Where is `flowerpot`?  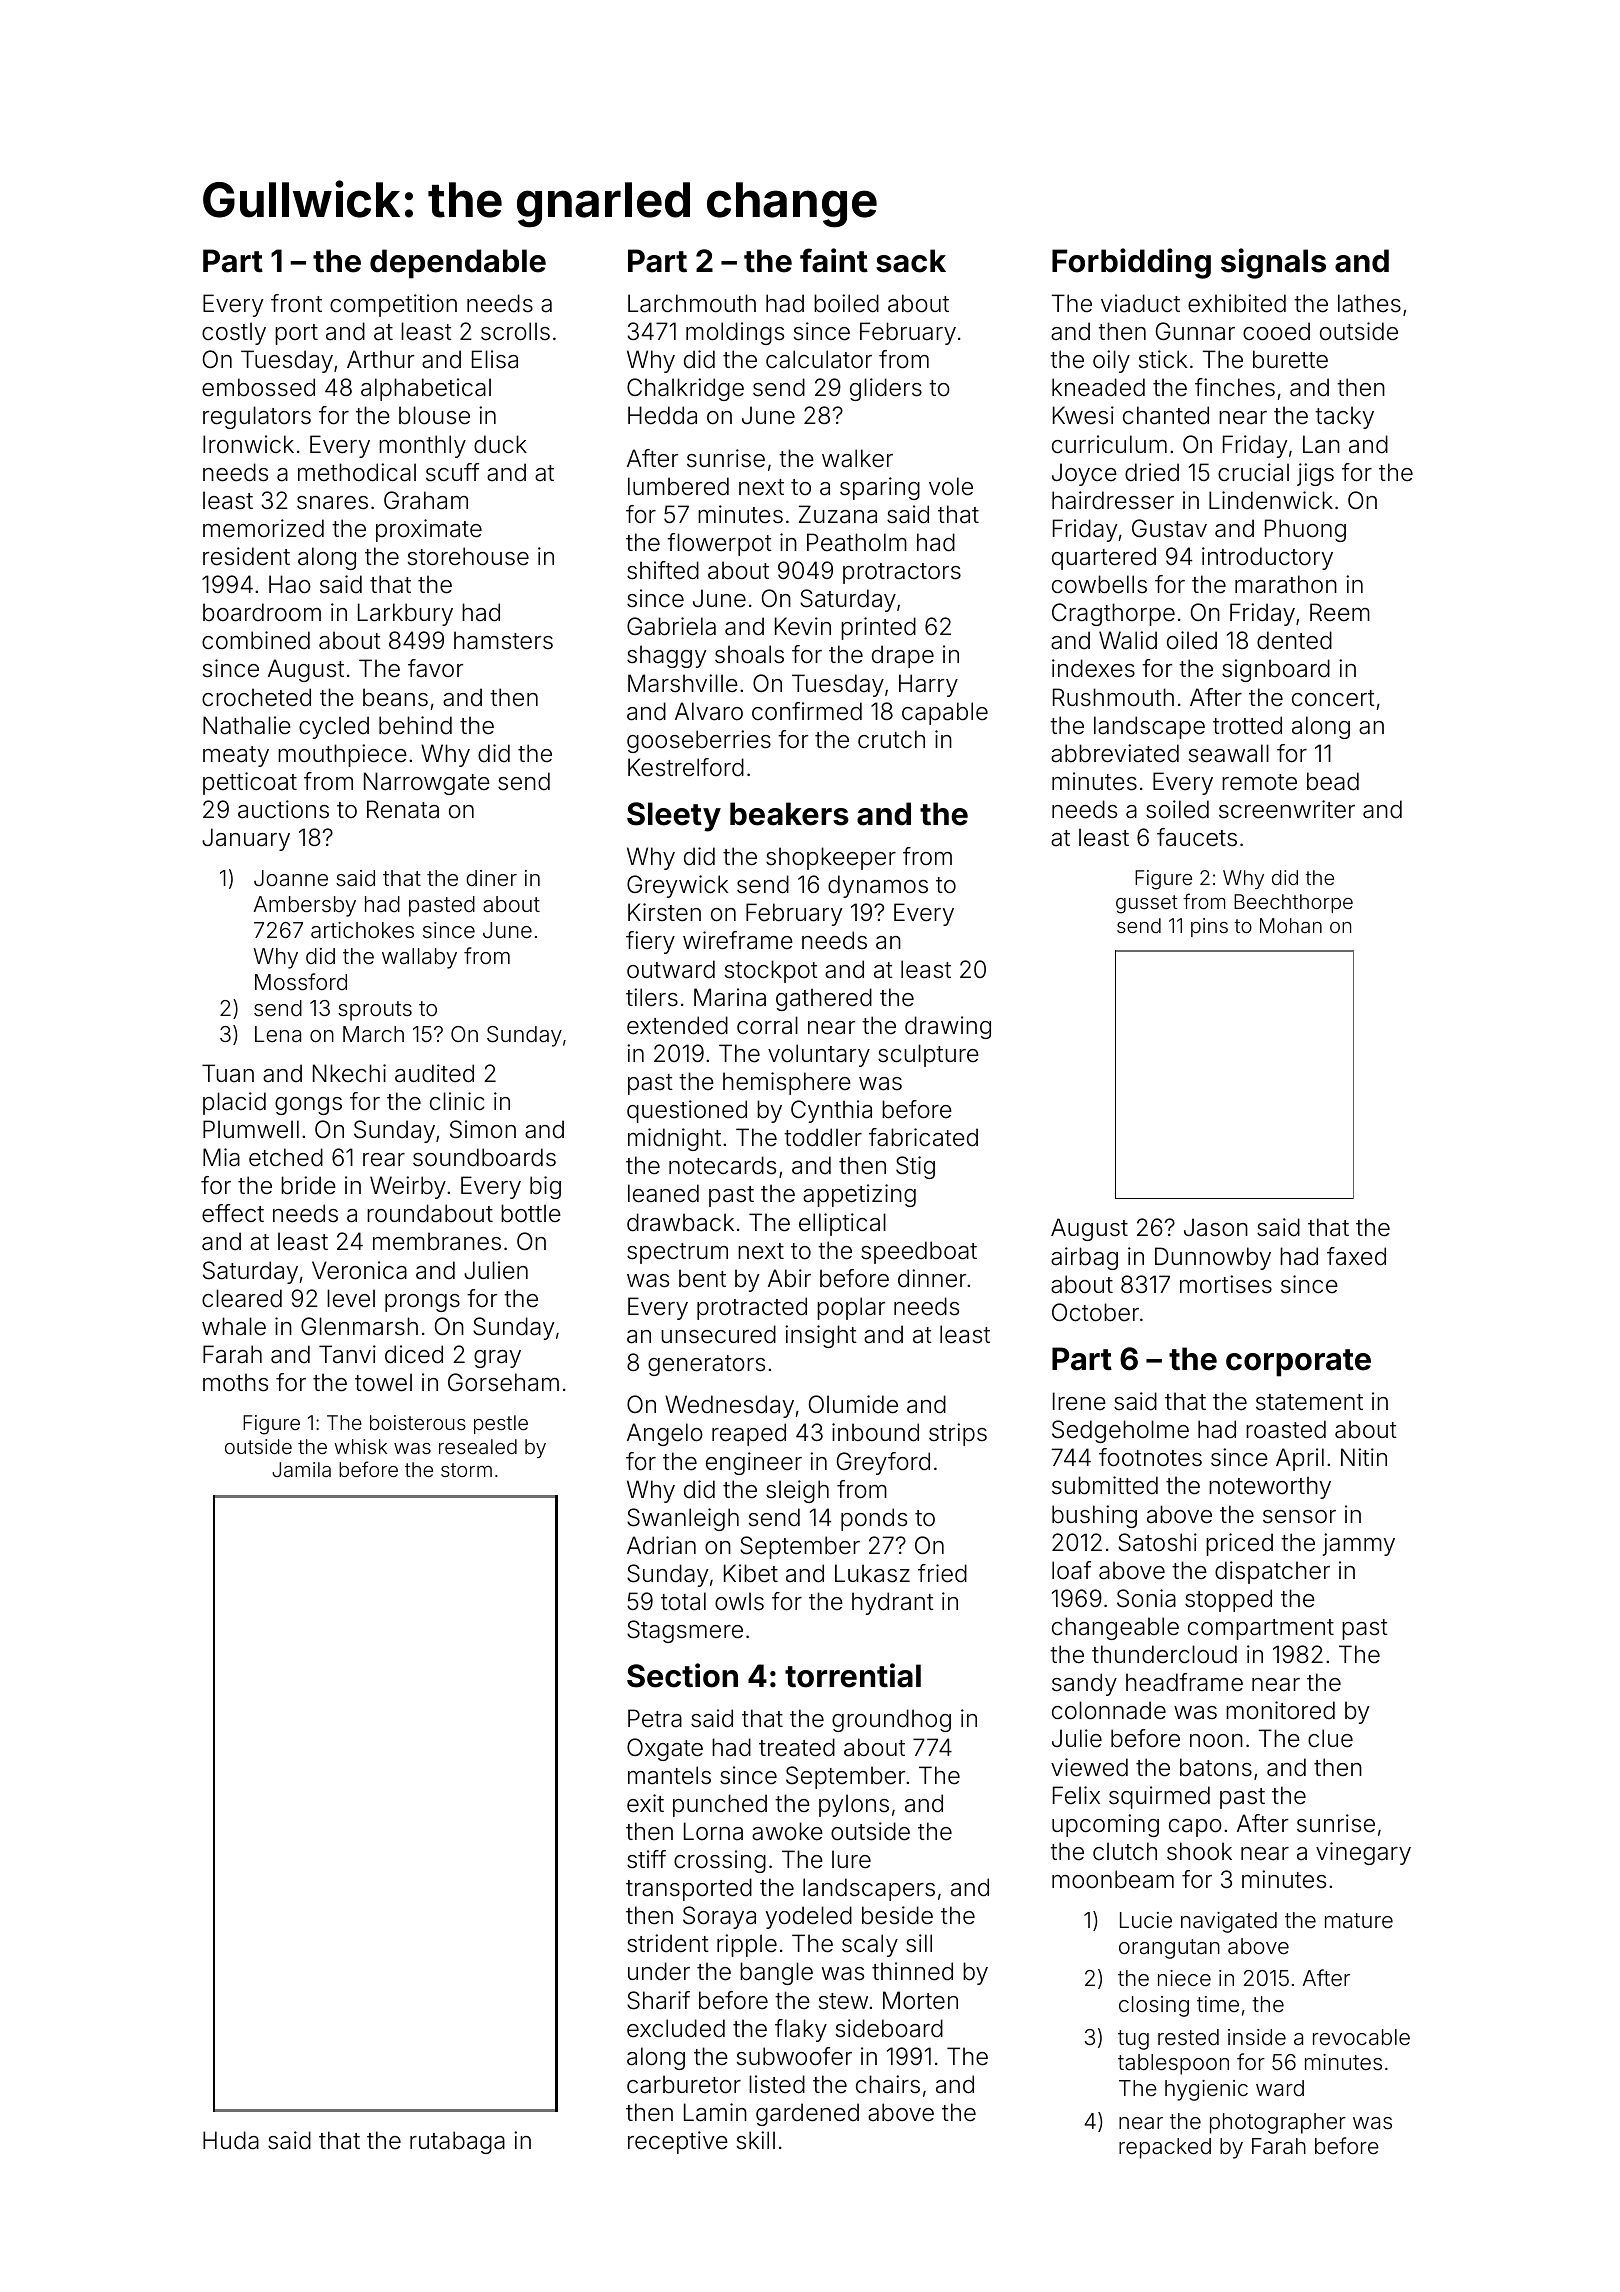 flowerpot is located at coordinates (719, 544).
